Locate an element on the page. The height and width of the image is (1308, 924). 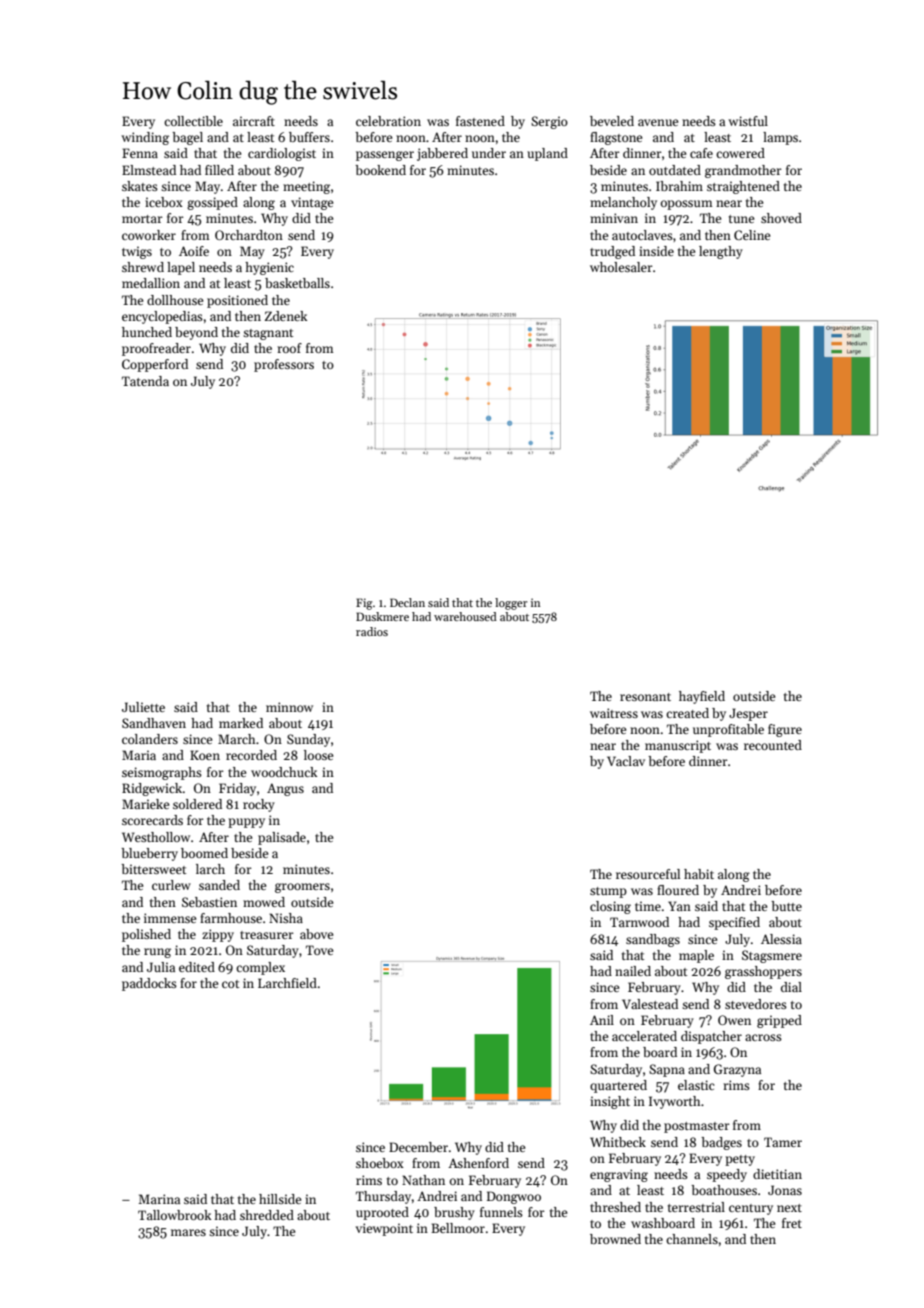
shredded is located at coordinates (267, 1215).
